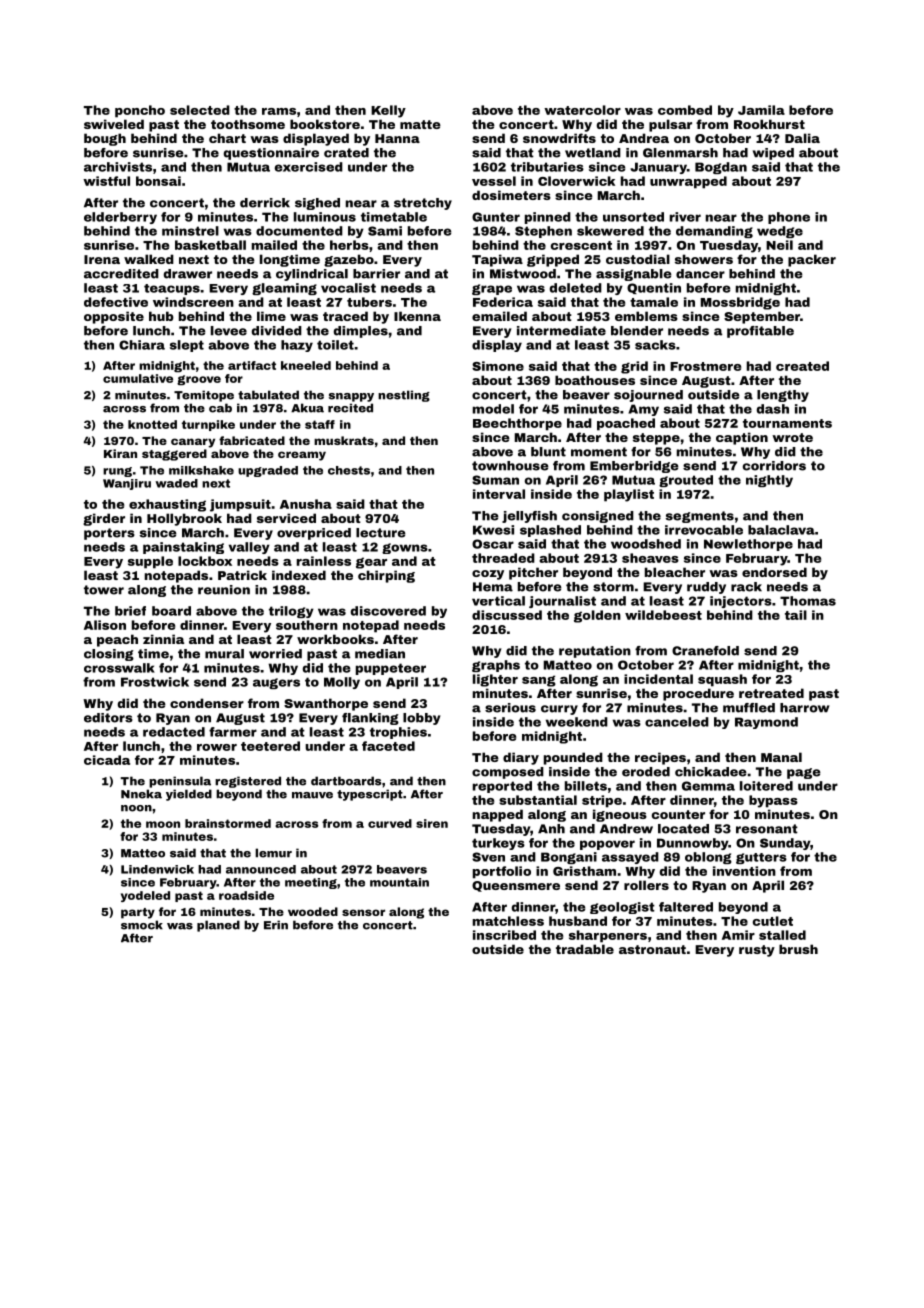  I want to click on Manal, so click(781, 757).
